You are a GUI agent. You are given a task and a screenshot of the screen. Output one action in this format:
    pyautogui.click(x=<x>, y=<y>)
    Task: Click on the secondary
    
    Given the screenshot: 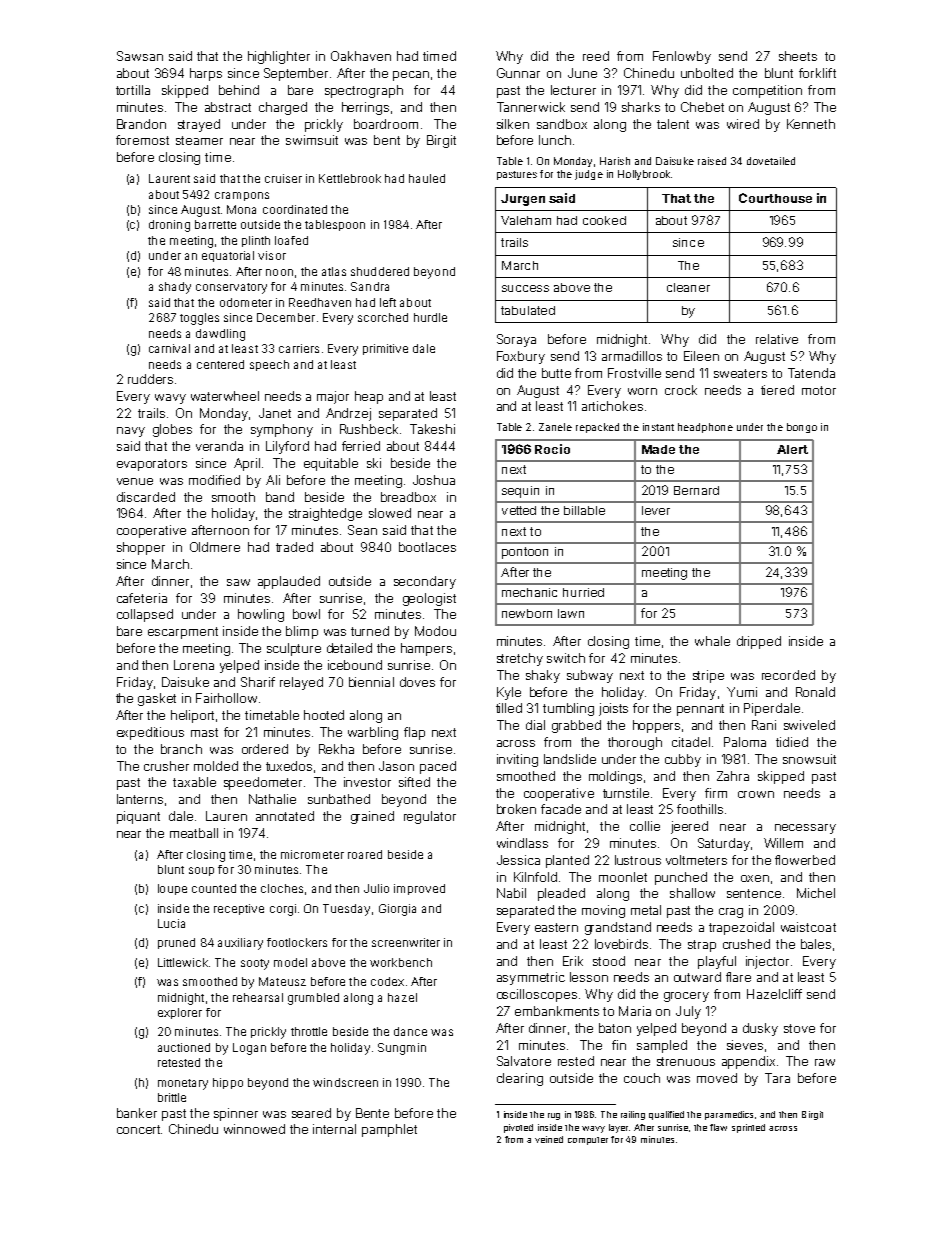 What is the action you would take?
    pyautogui.click(x=425, y=582)
